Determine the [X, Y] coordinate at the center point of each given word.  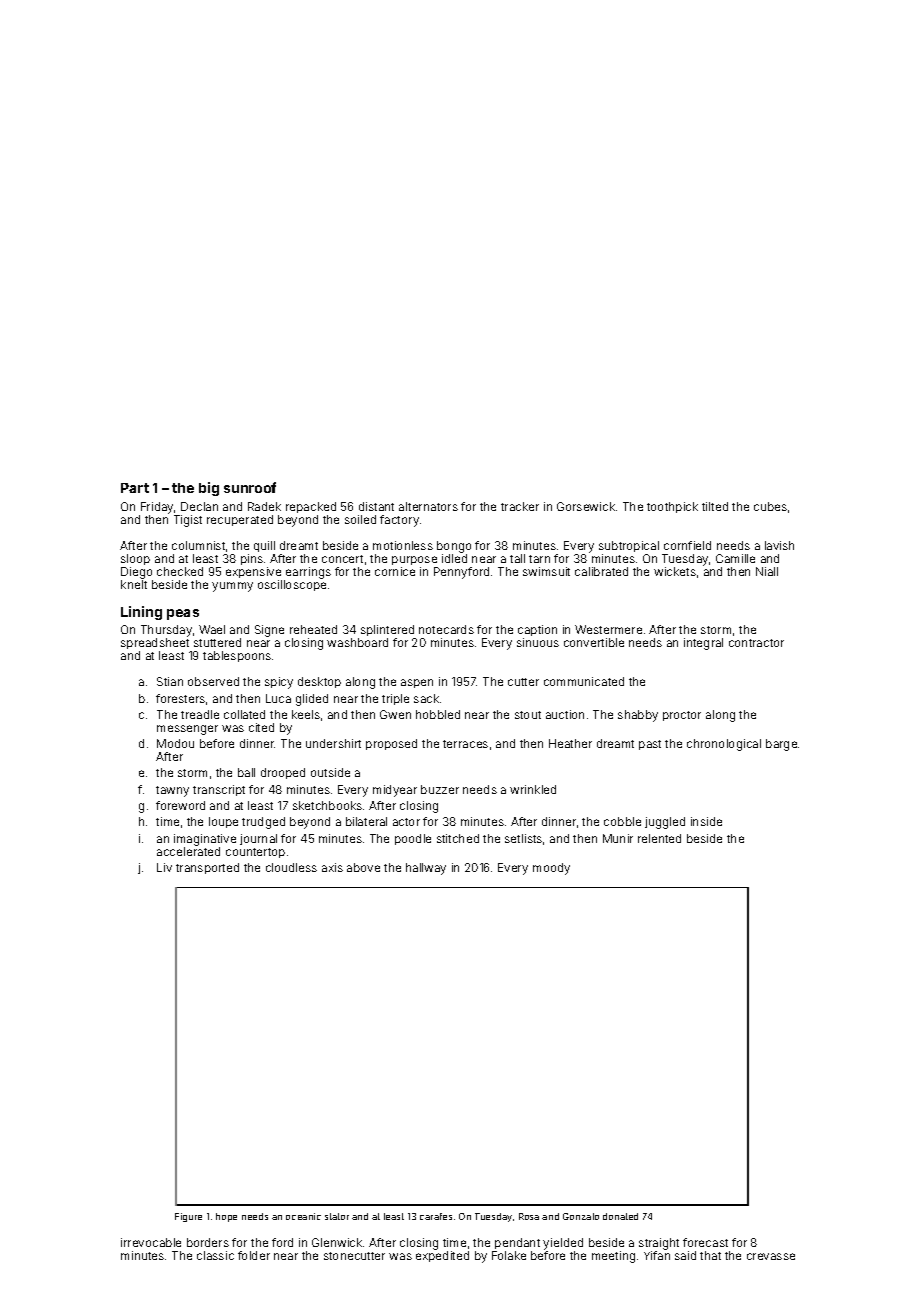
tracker [520, 506]
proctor [682, 716]
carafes [436, 1216]
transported [207, 868]
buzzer [440, 789]
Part [135, 488]
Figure [188, 1217]
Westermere [608, 629]
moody [551, 869]
